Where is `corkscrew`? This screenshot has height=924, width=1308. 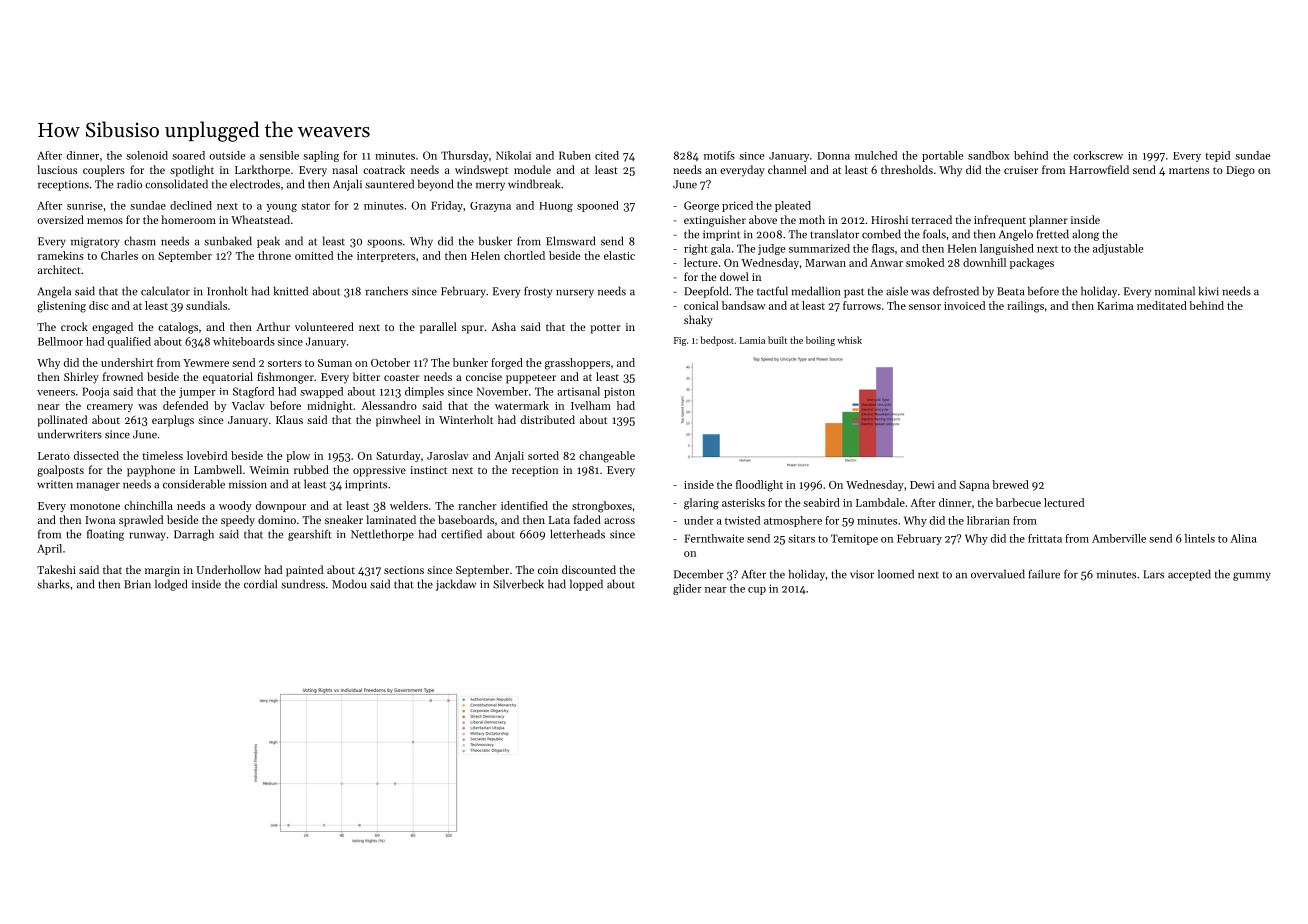 corkscrew is located at coordinates (1098, 155).
